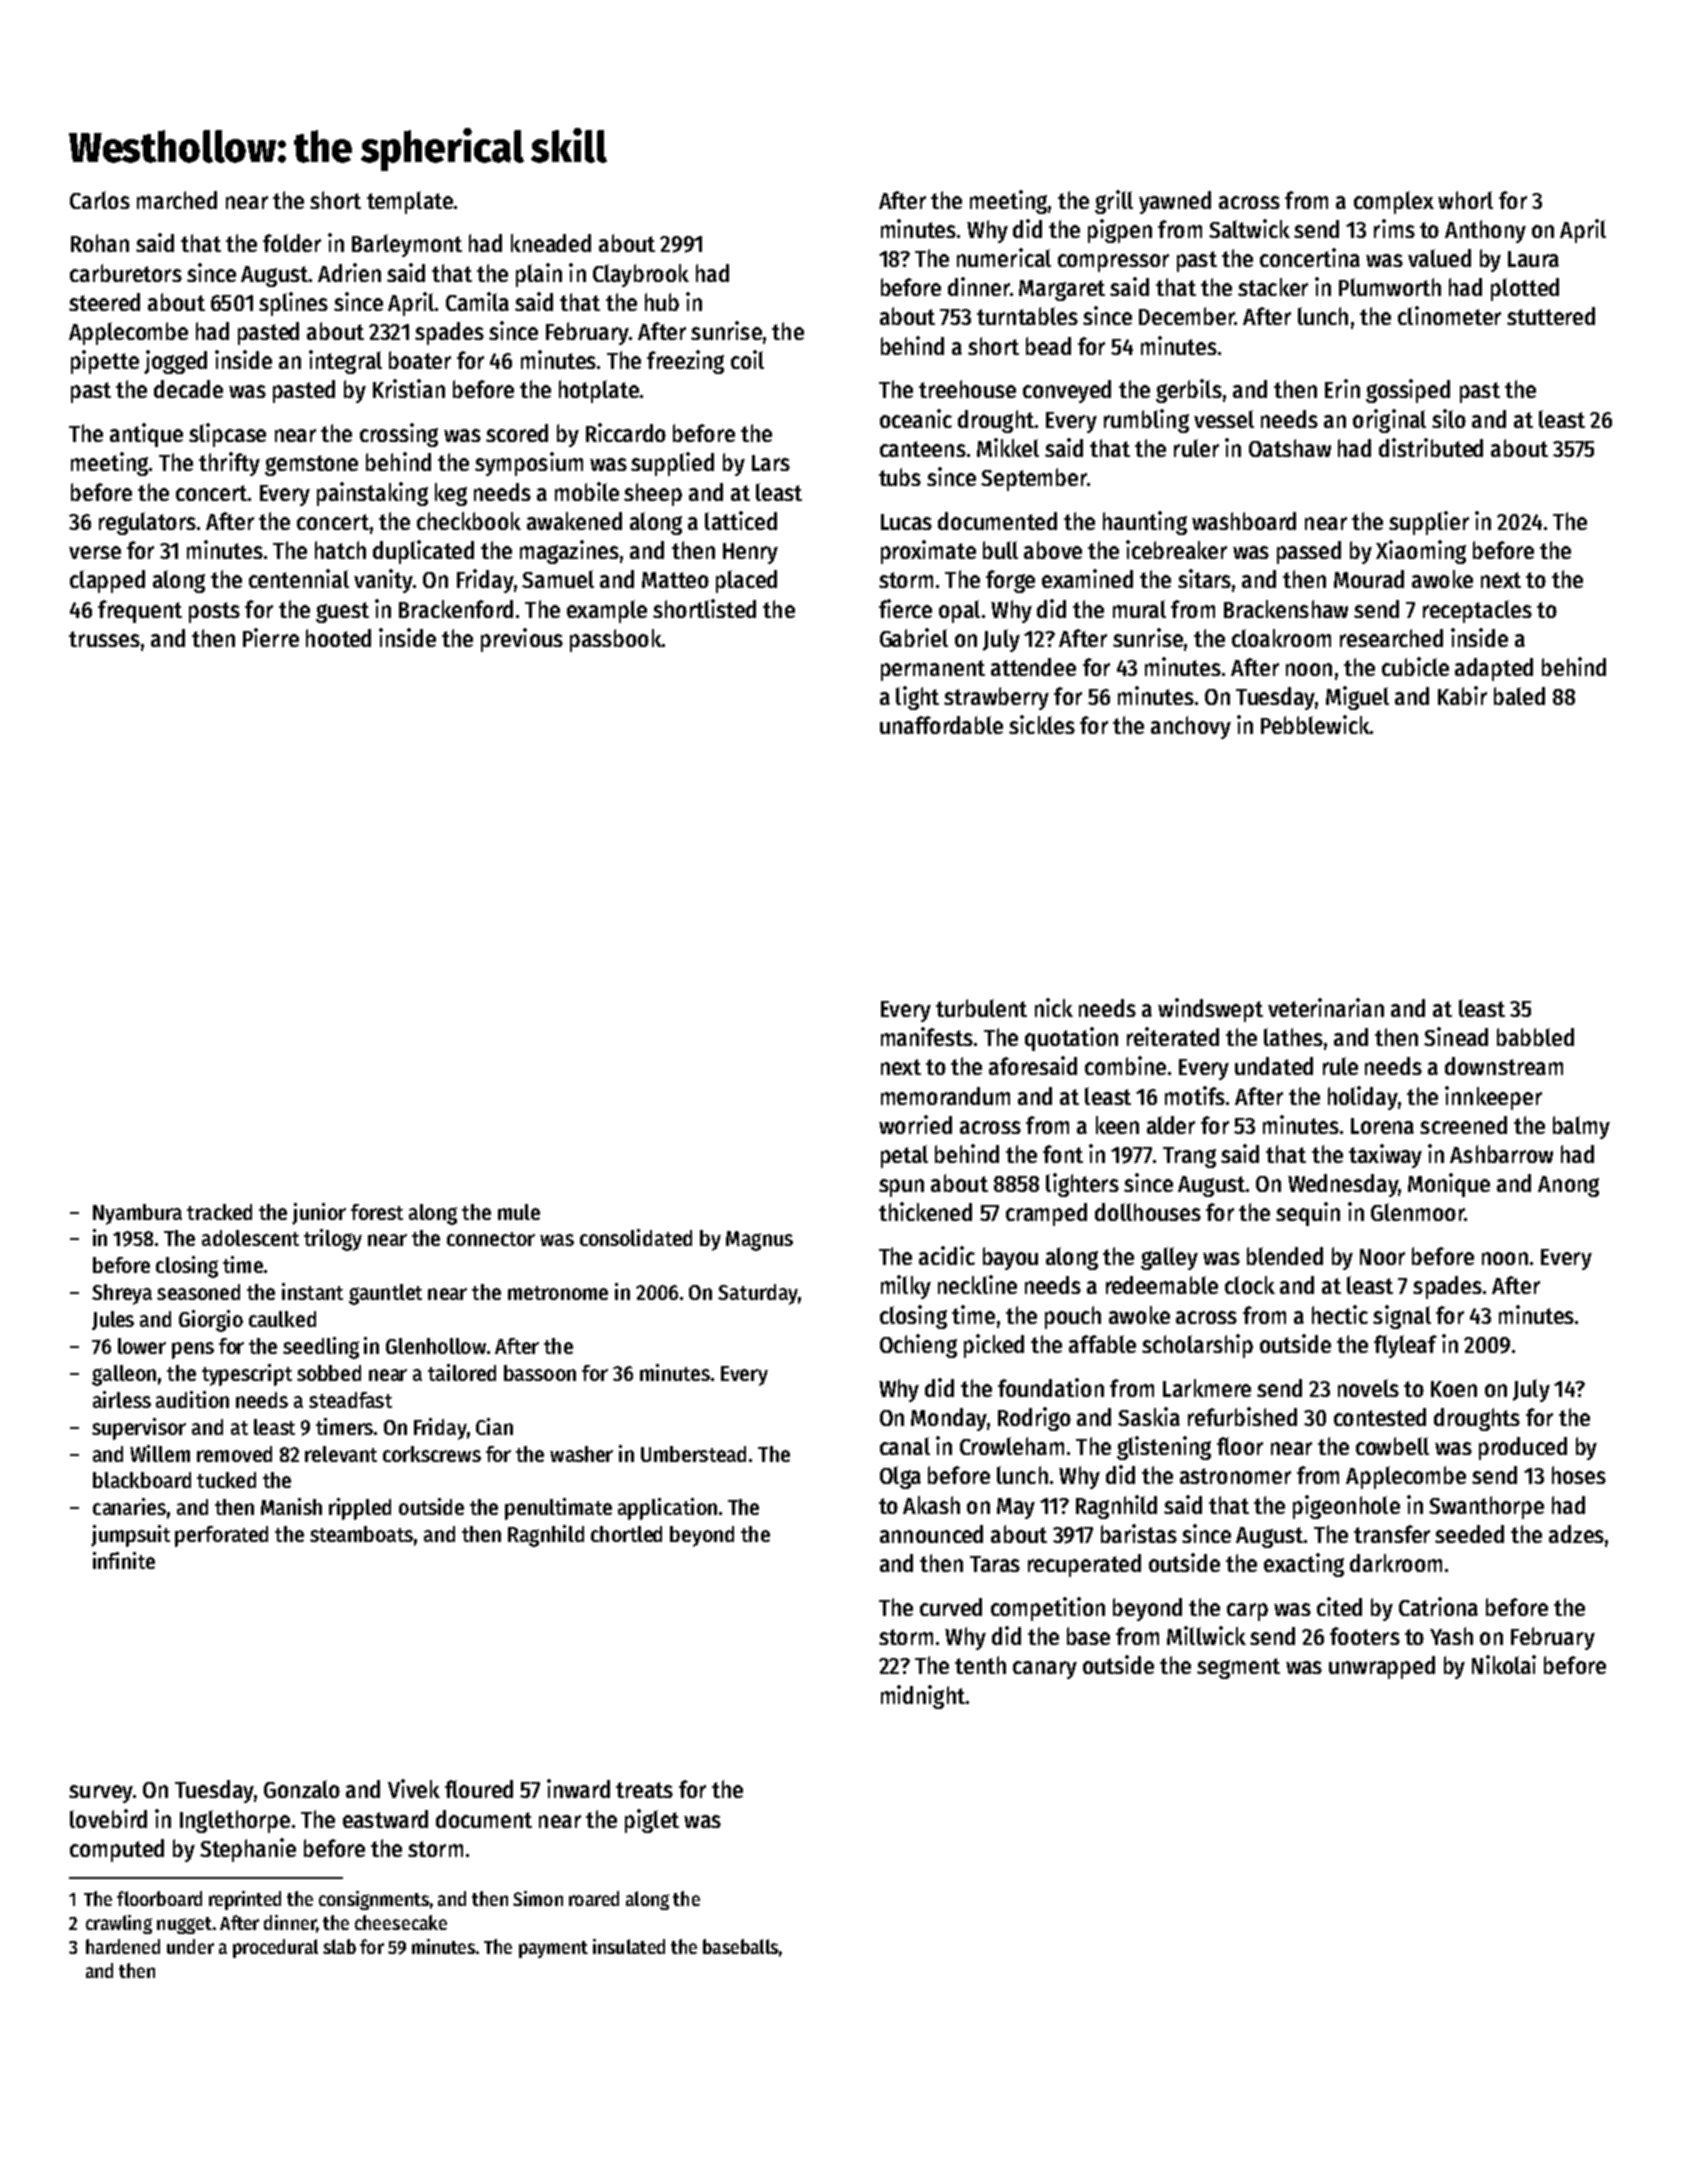 The width and height of the document is (1683, 2178). Describe the element at coordinates (1402, 1317) in the document. I see `signal` at that location.
